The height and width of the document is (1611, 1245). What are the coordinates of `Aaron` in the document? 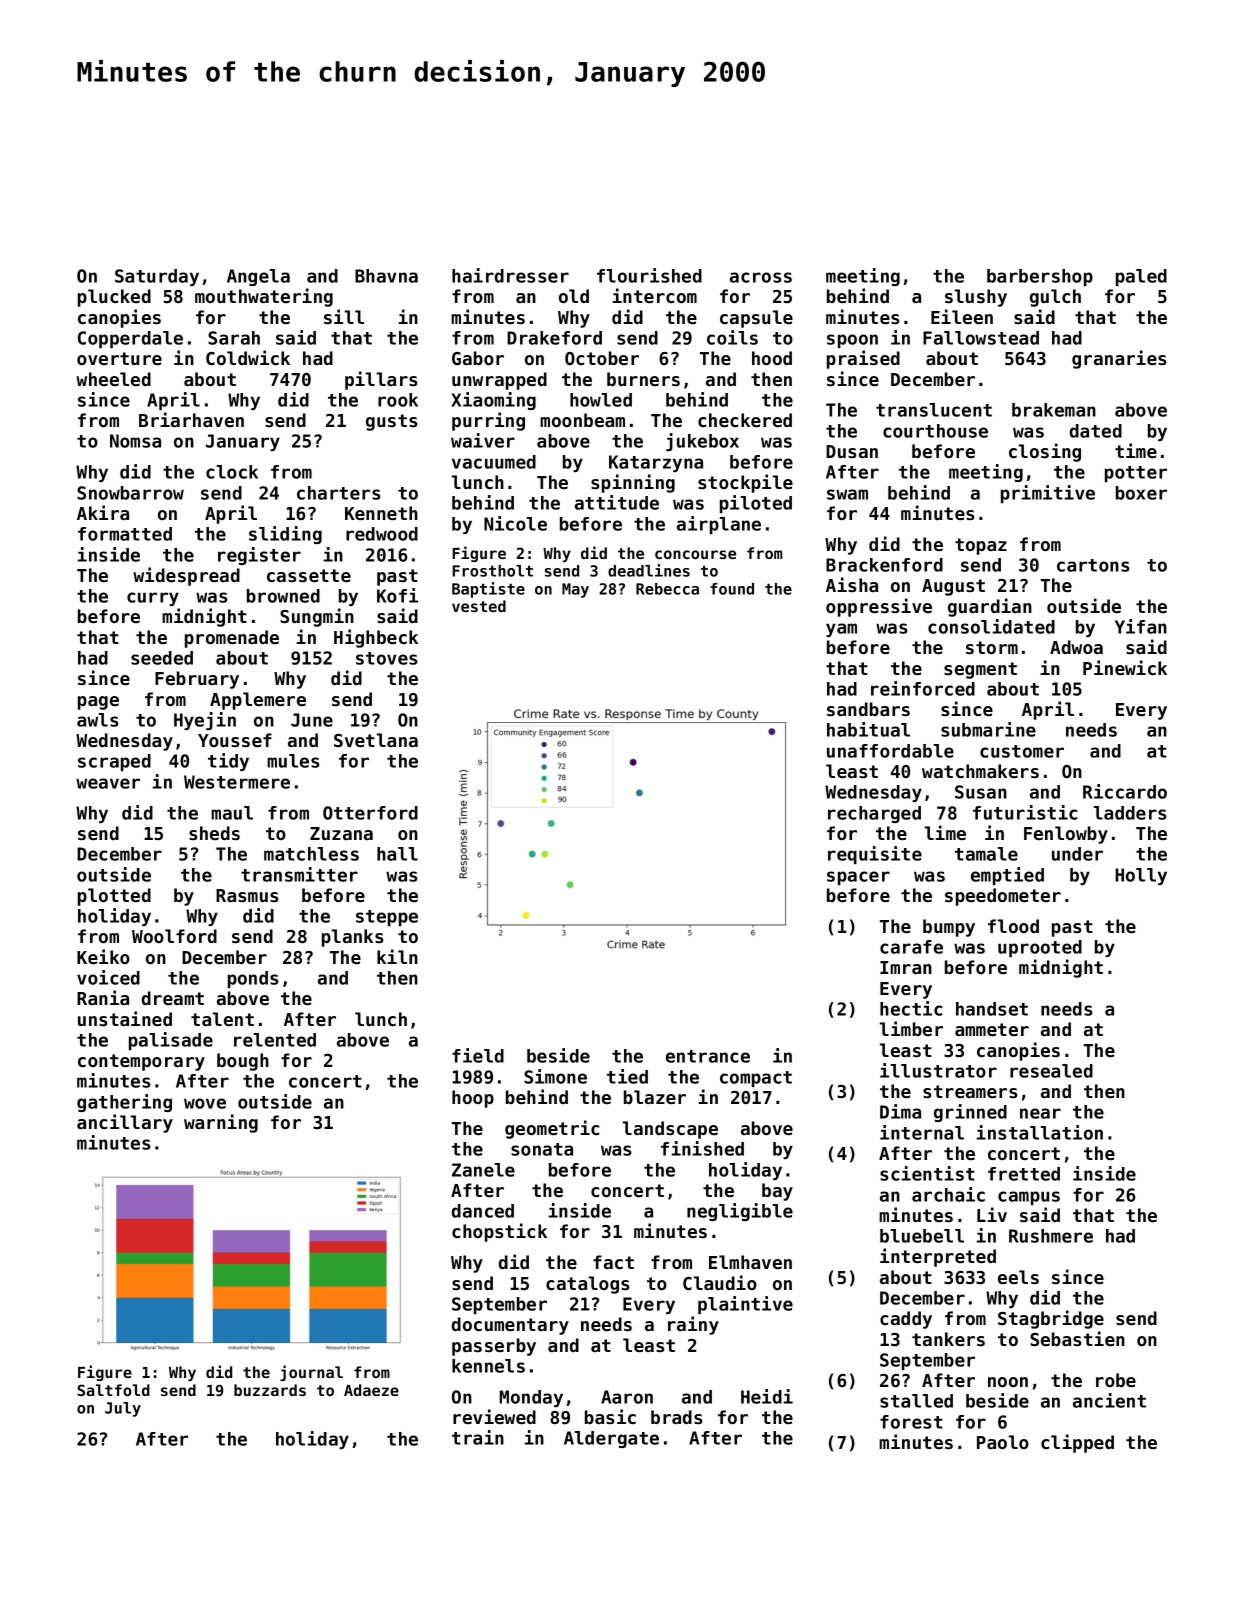 It's located at (627, 1397).
